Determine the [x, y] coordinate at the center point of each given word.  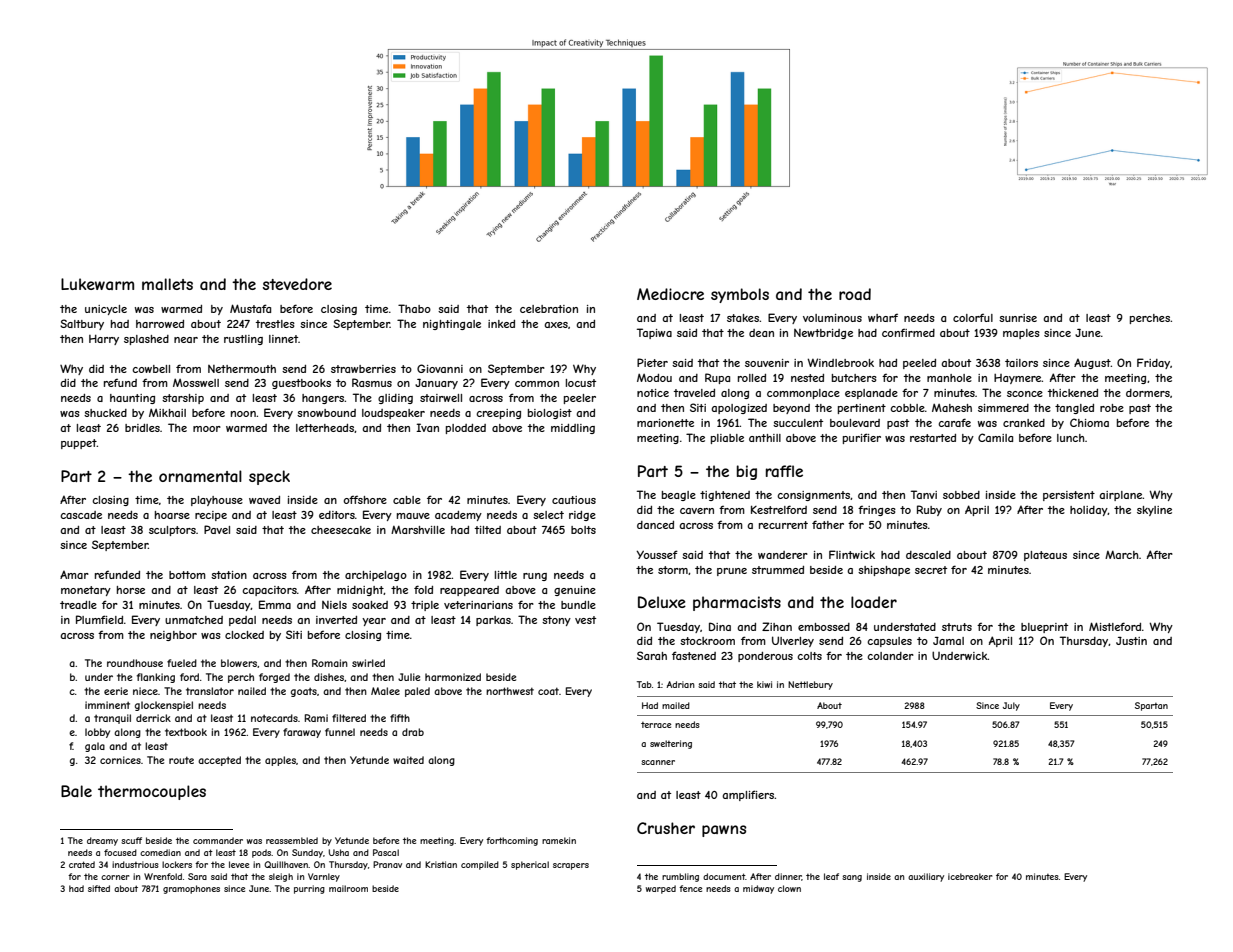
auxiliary [926, 877]
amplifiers [748, 795]
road [855, 294]
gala [95, 747]
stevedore [297, 284]
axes [556, 325]
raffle [784, 471]
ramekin [559, 840]
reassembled [292, 840]
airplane [1121, 496]
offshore [365, 500]
